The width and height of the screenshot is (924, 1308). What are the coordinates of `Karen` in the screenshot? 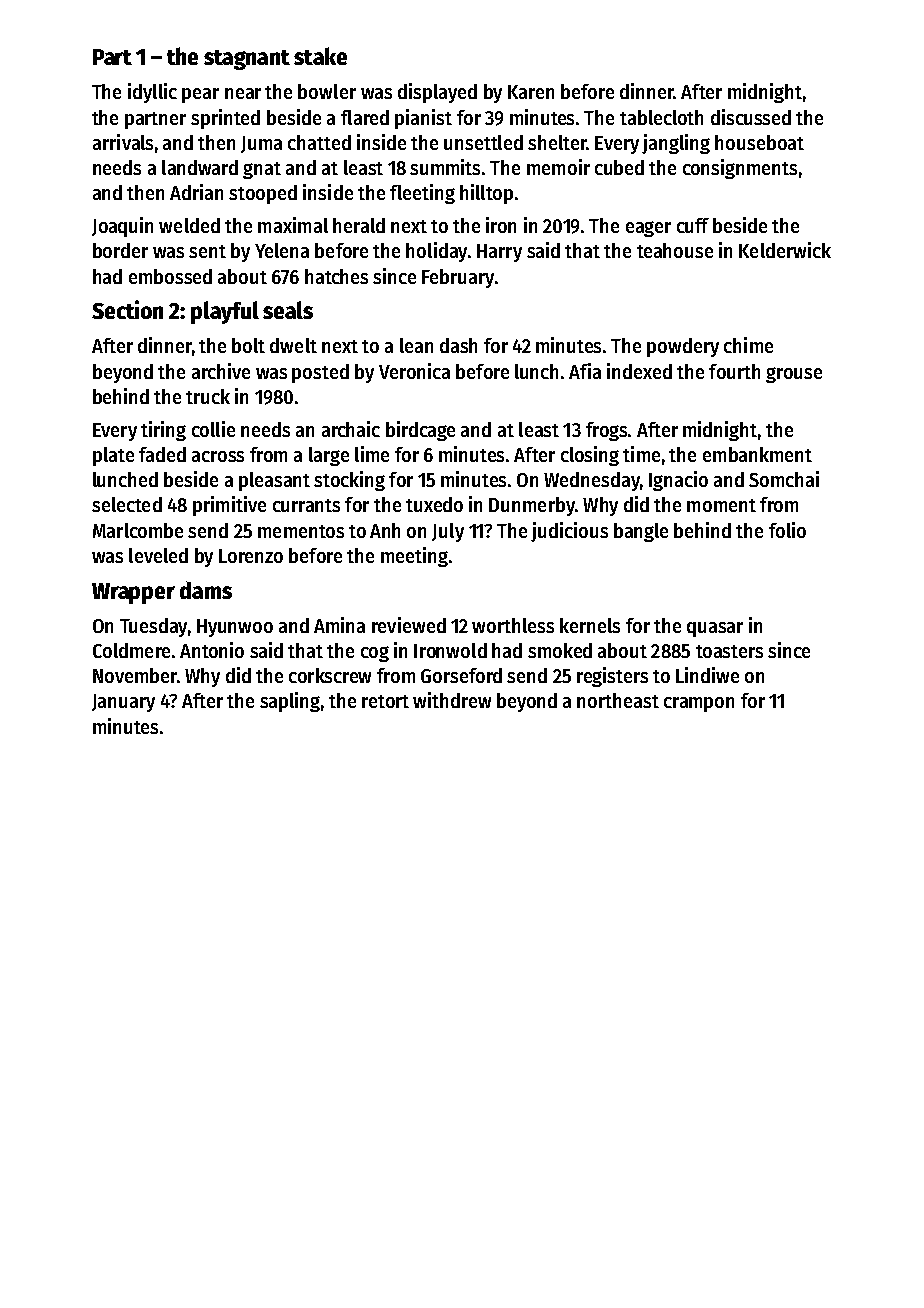 It's located at (531, 92).
